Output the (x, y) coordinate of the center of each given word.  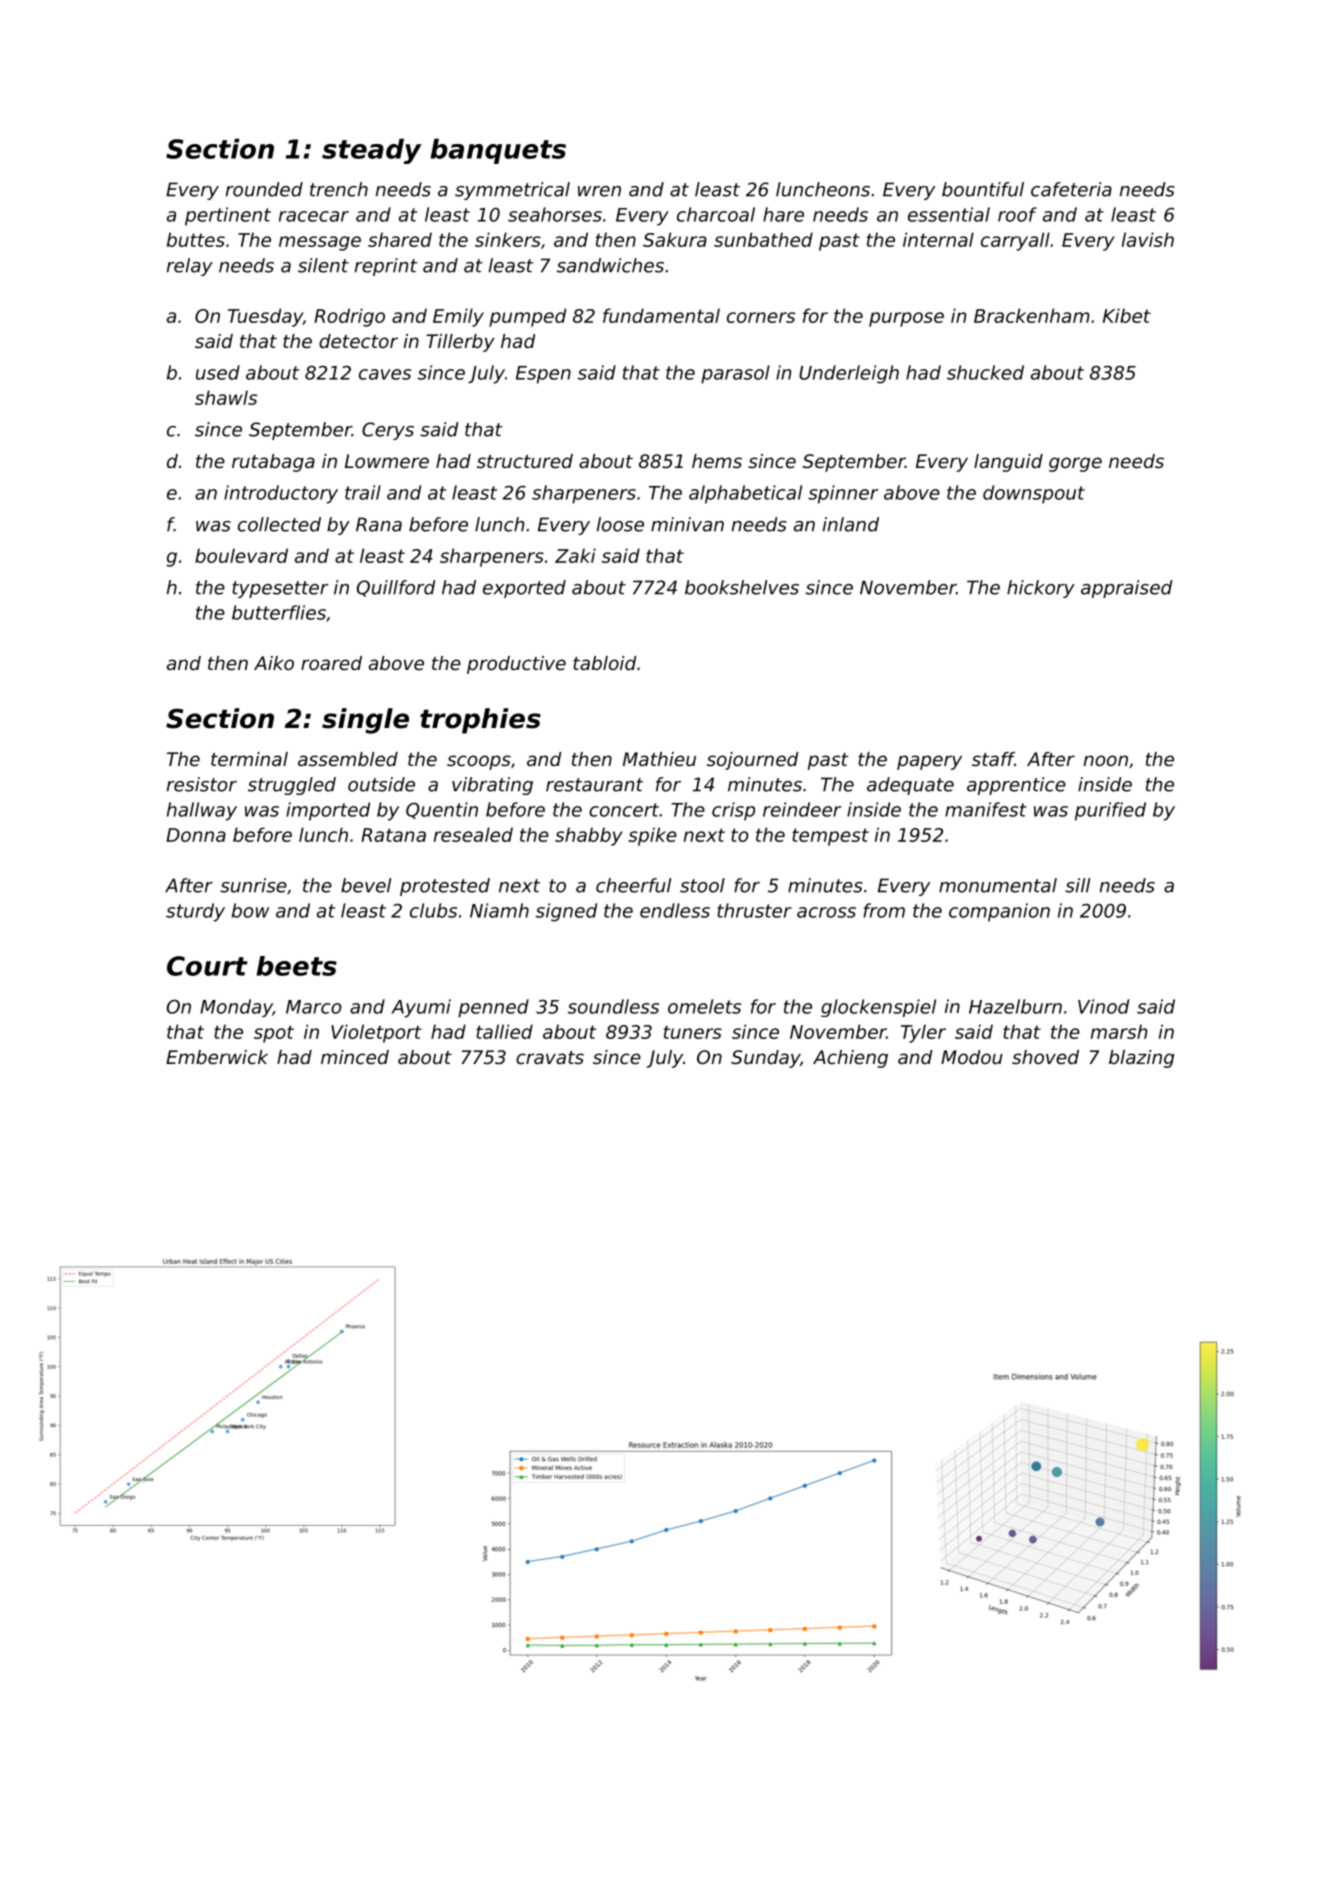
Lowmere (387, 461)
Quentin (442, 810)
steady (372, 151)
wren (599, 191)
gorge (1075, 464)
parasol (735, 374)
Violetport (376, 1033)
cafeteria (1071, 189)
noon (1106, 760)
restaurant (594, 785)
